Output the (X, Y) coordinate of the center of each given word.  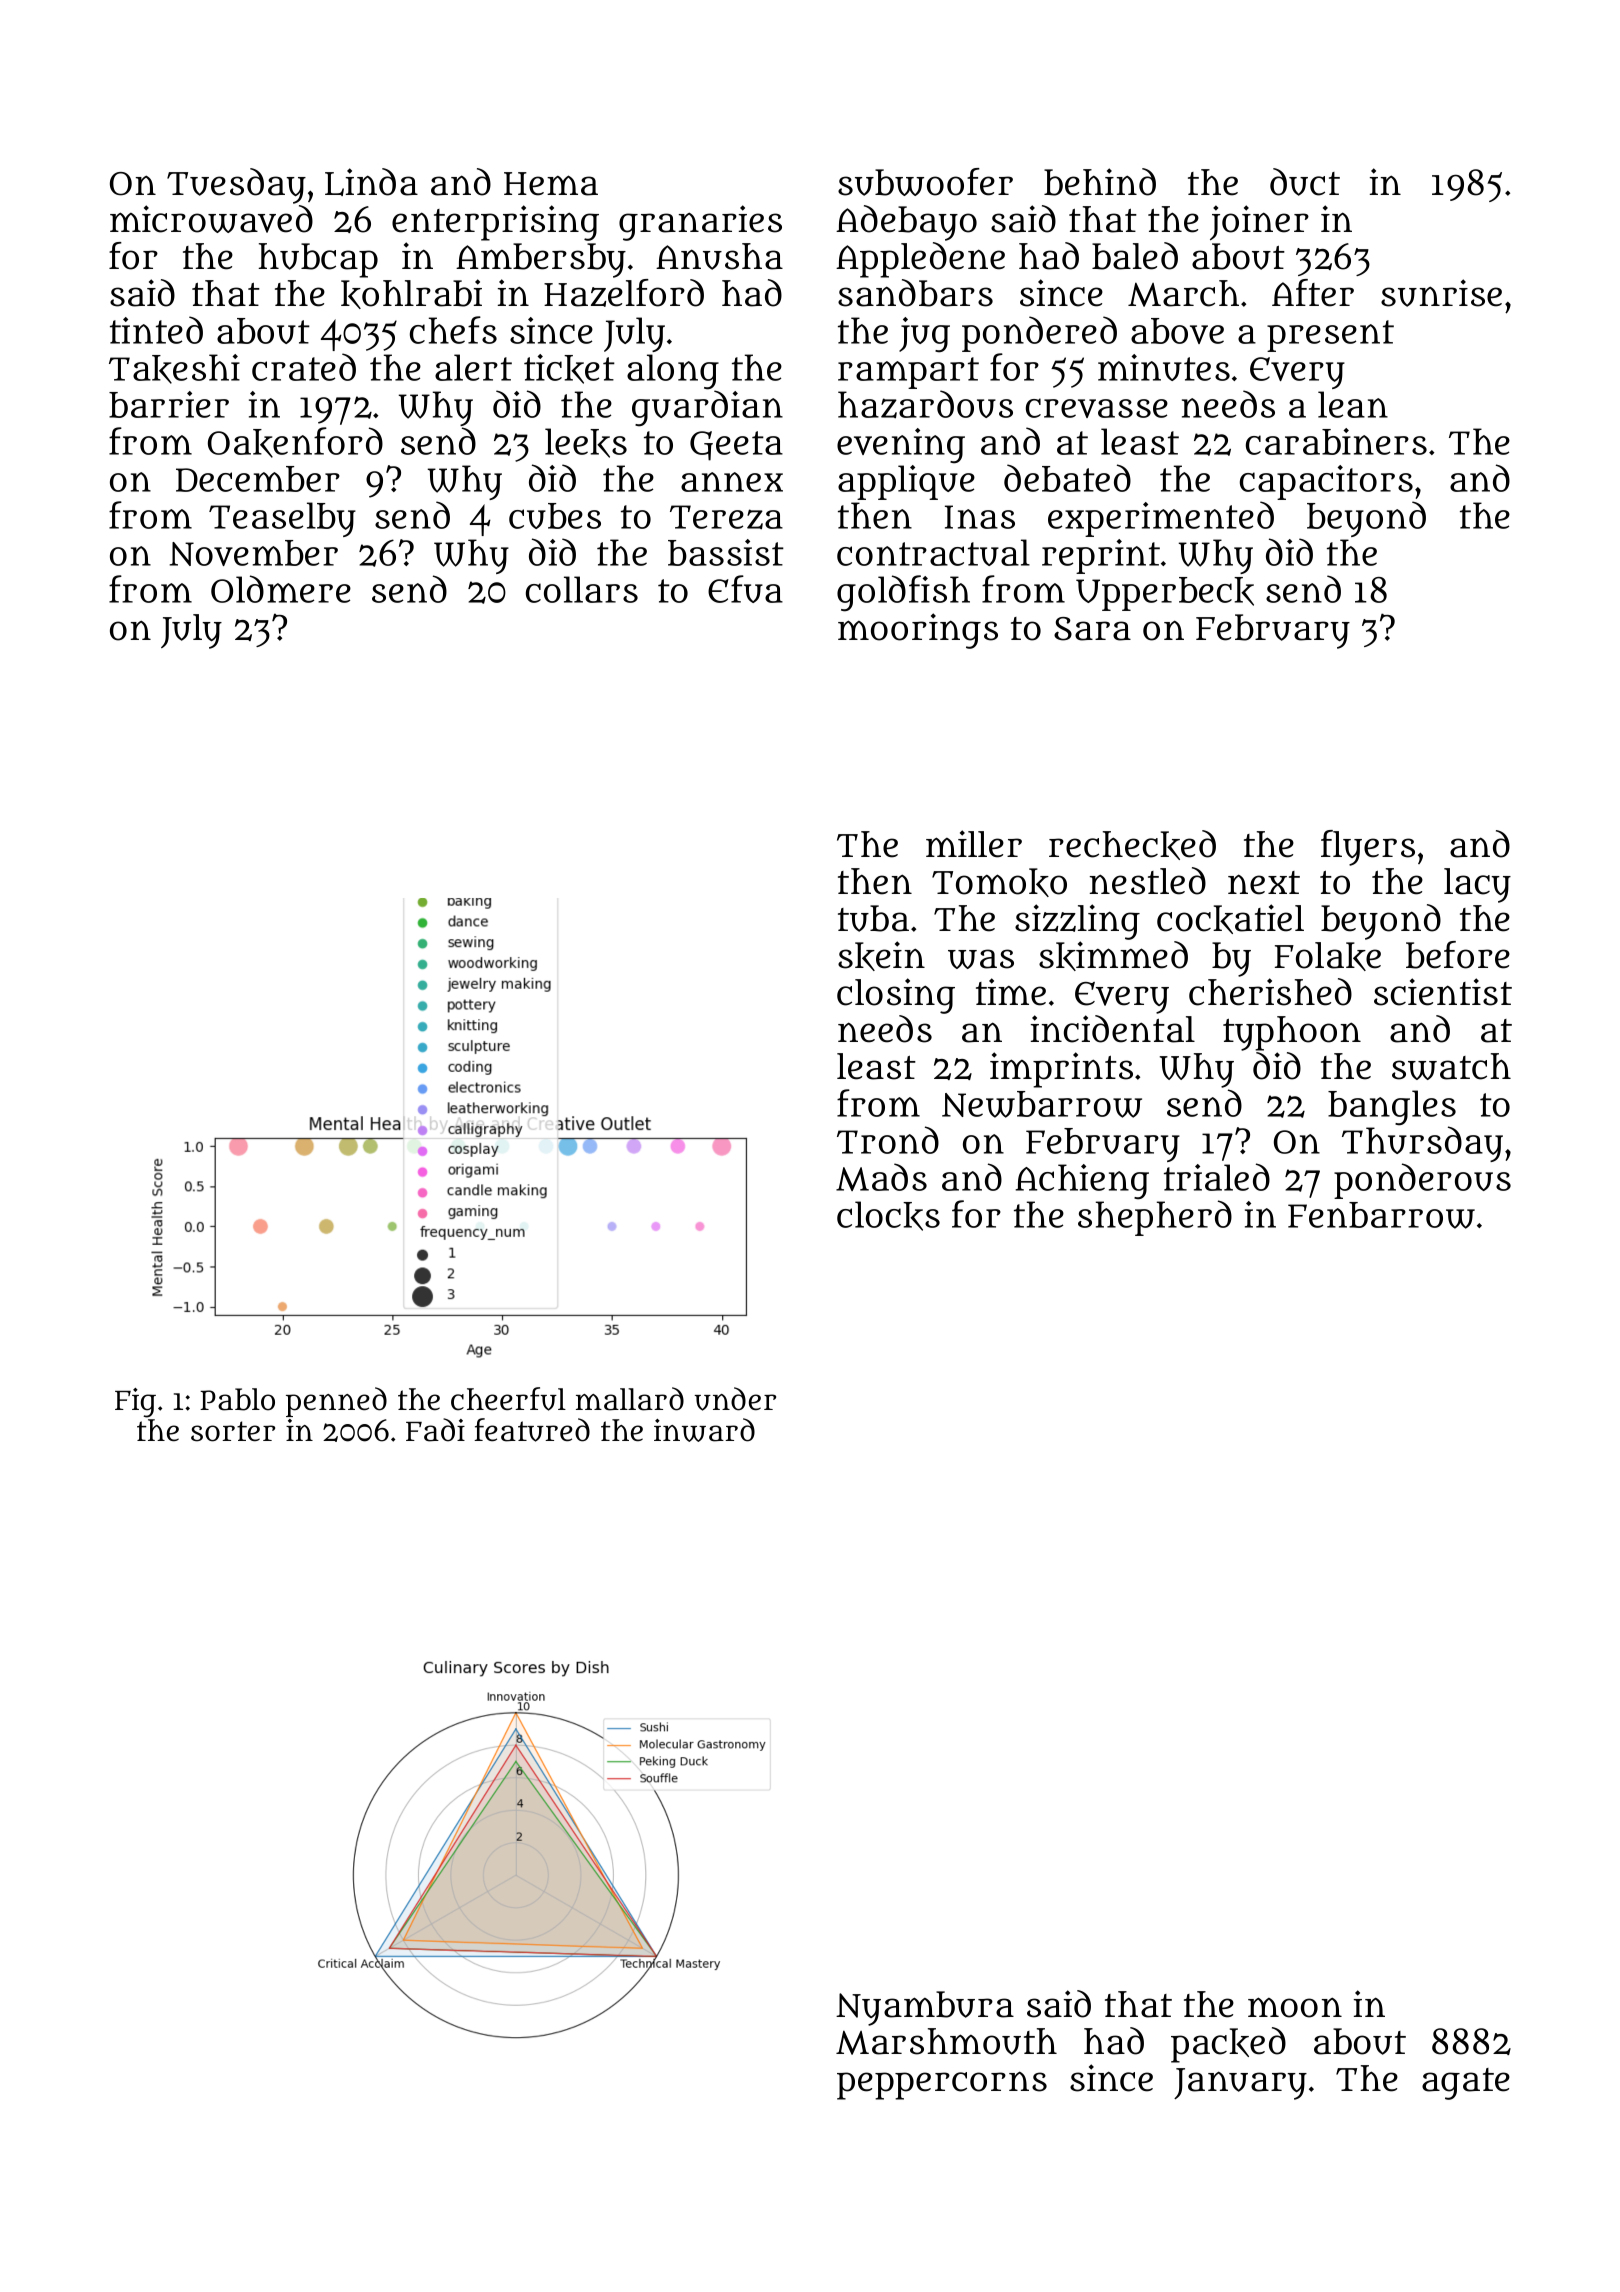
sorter (233, 1431)
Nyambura (925, 2008)
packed (1228, 2045)
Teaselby (282, 519)
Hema (551, 184)
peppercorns (942, 2085)
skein (881, 956)
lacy (1477, 885)
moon (1295, 2007)
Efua (745, 589)
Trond (888, 1140)
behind (1100, 182)
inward (704, 1430)
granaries (700, 223)
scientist (1443, 992)
